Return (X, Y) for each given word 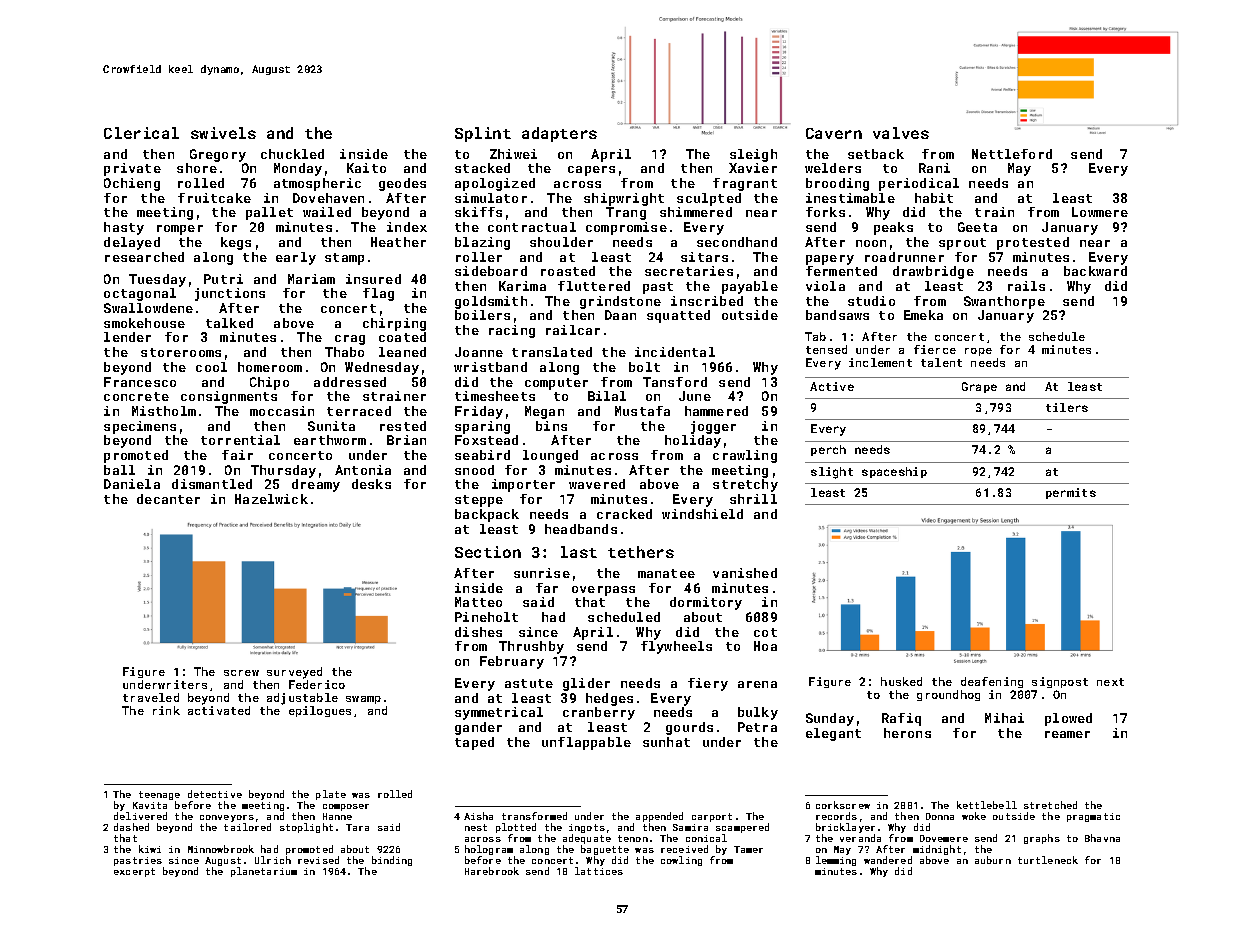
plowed (1068, 719)
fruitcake (214, 198)
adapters (559, 134)
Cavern (834, 133)
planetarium (264, 872)
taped (474, 743)
